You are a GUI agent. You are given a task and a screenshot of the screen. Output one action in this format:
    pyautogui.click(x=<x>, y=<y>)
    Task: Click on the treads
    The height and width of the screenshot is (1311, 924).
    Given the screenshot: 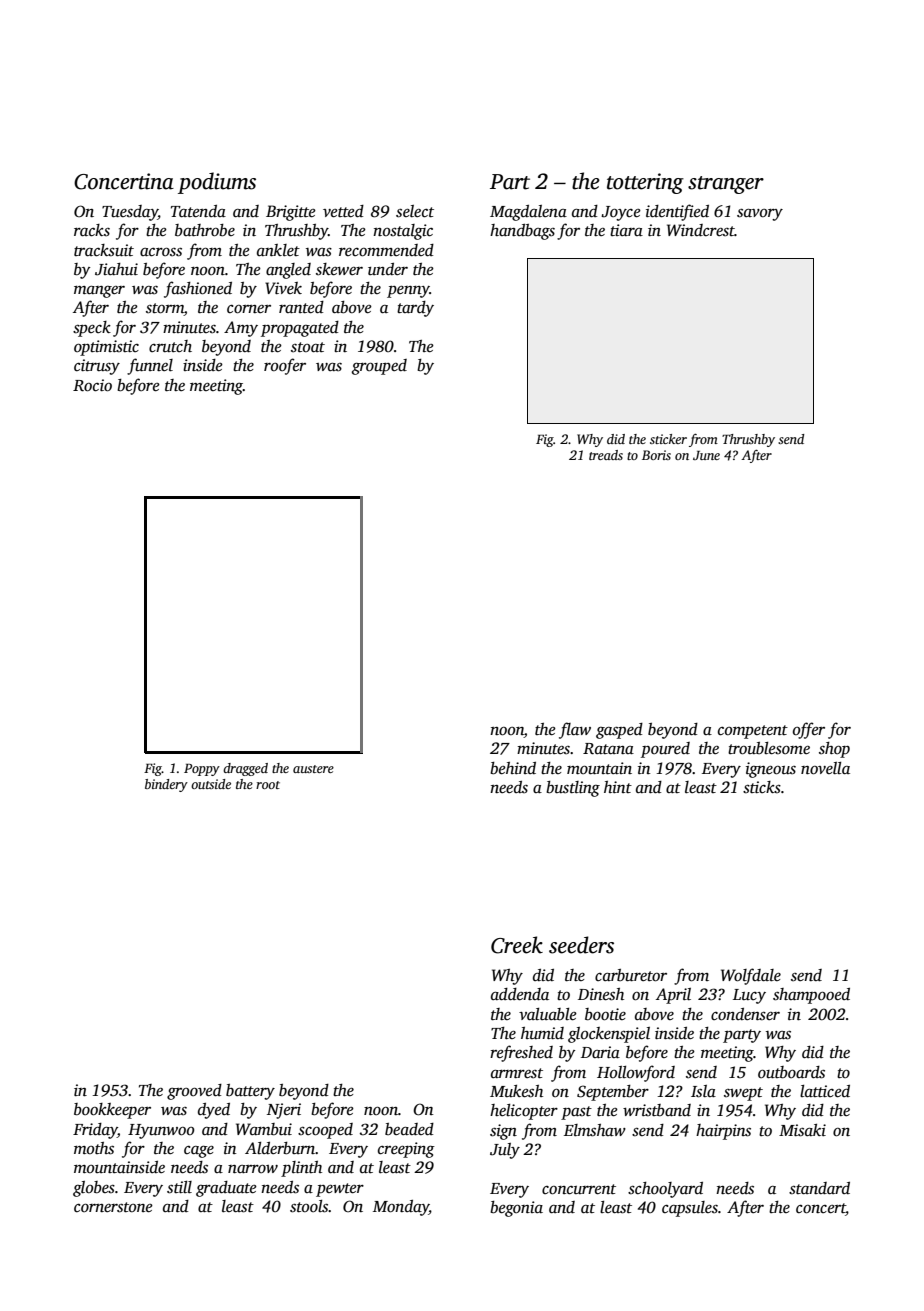 What is the action you would take?
    pyautogui.click(x=606, y=455)
